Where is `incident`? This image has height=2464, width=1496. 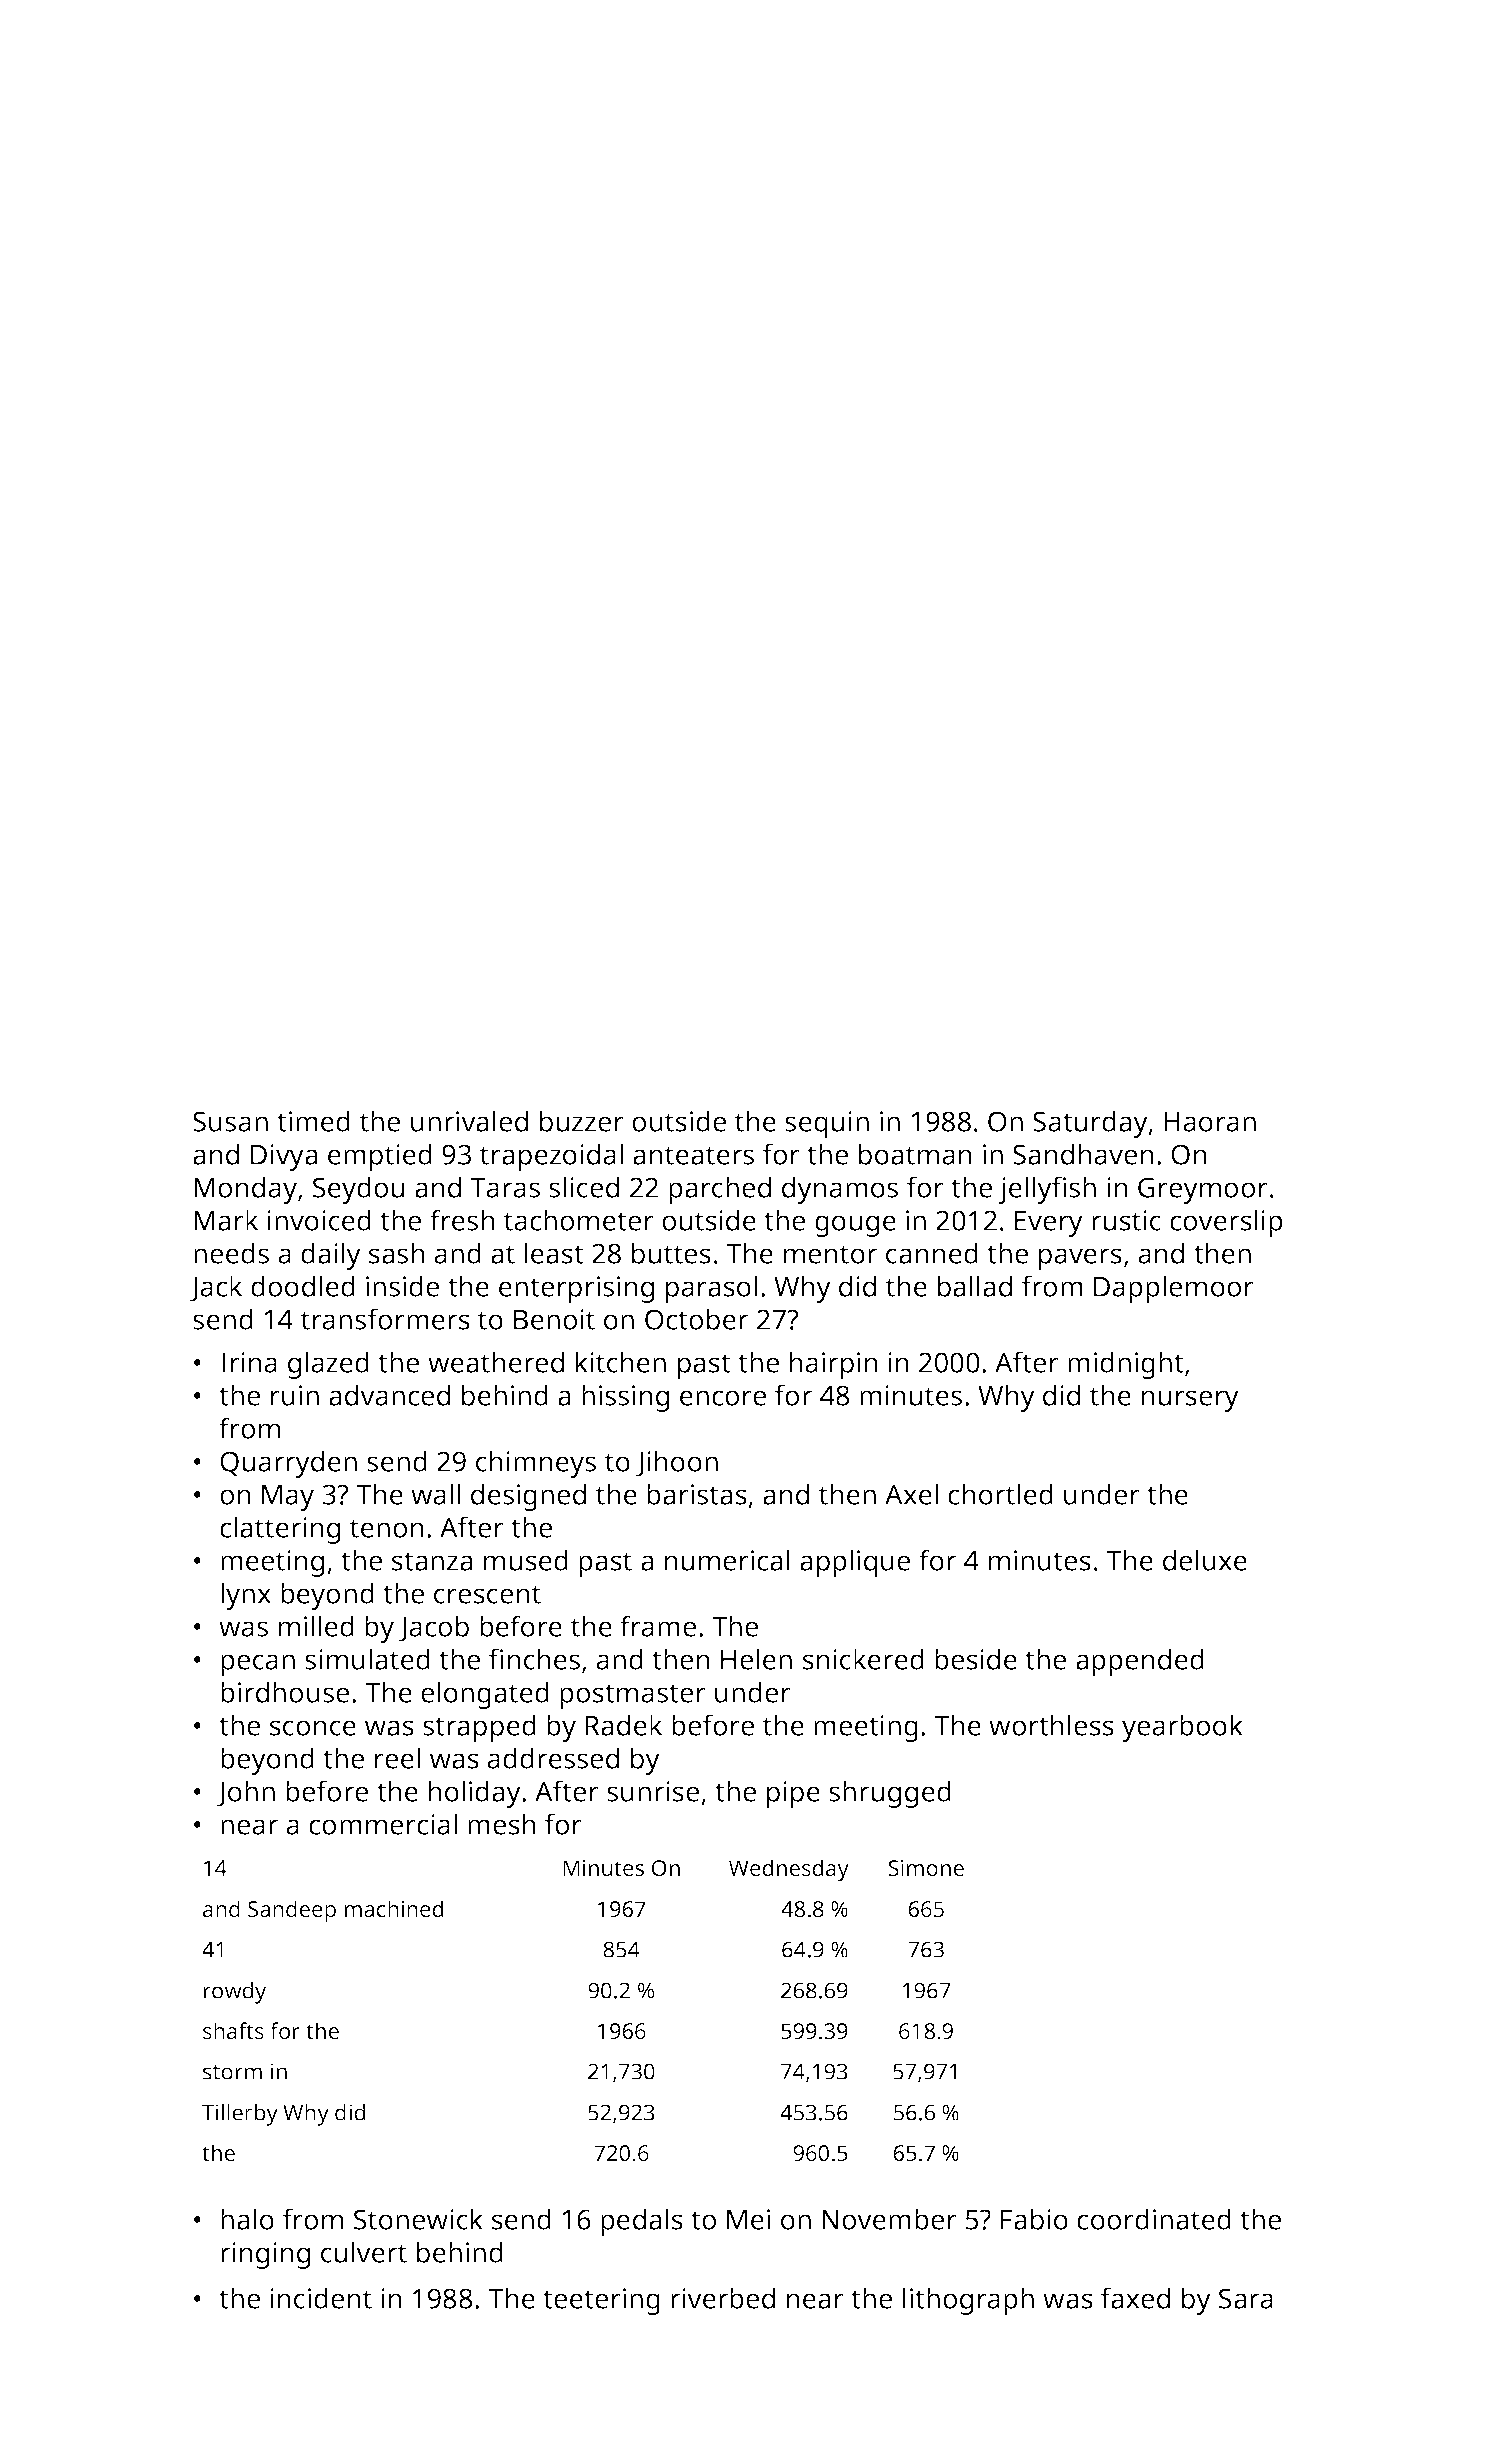
incident is located at coordinates (321, 2298).
